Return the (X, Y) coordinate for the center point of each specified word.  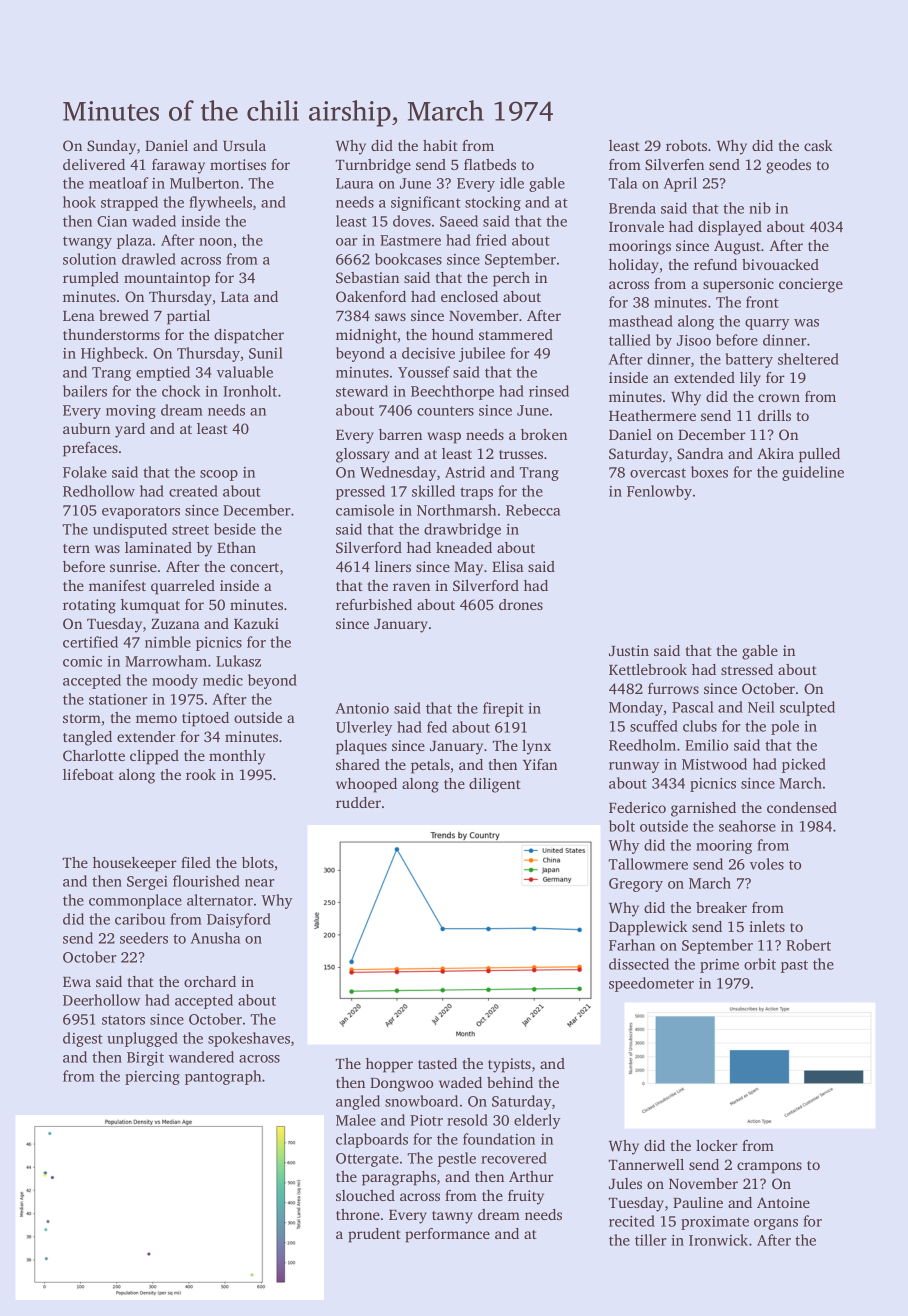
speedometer (651, 984)
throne (358, 1214)
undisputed (130, 530)
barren (400, 434)
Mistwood (714, 764)
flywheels (220, 203)
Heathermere (652, 415)
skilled (433, 491)
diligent (495, 785)
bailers (85, 391)
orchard (210, 981)
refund (715, 264)
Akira (775, 453)
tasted (437, 1063)
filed (196, 862)
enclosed (469, 296)
